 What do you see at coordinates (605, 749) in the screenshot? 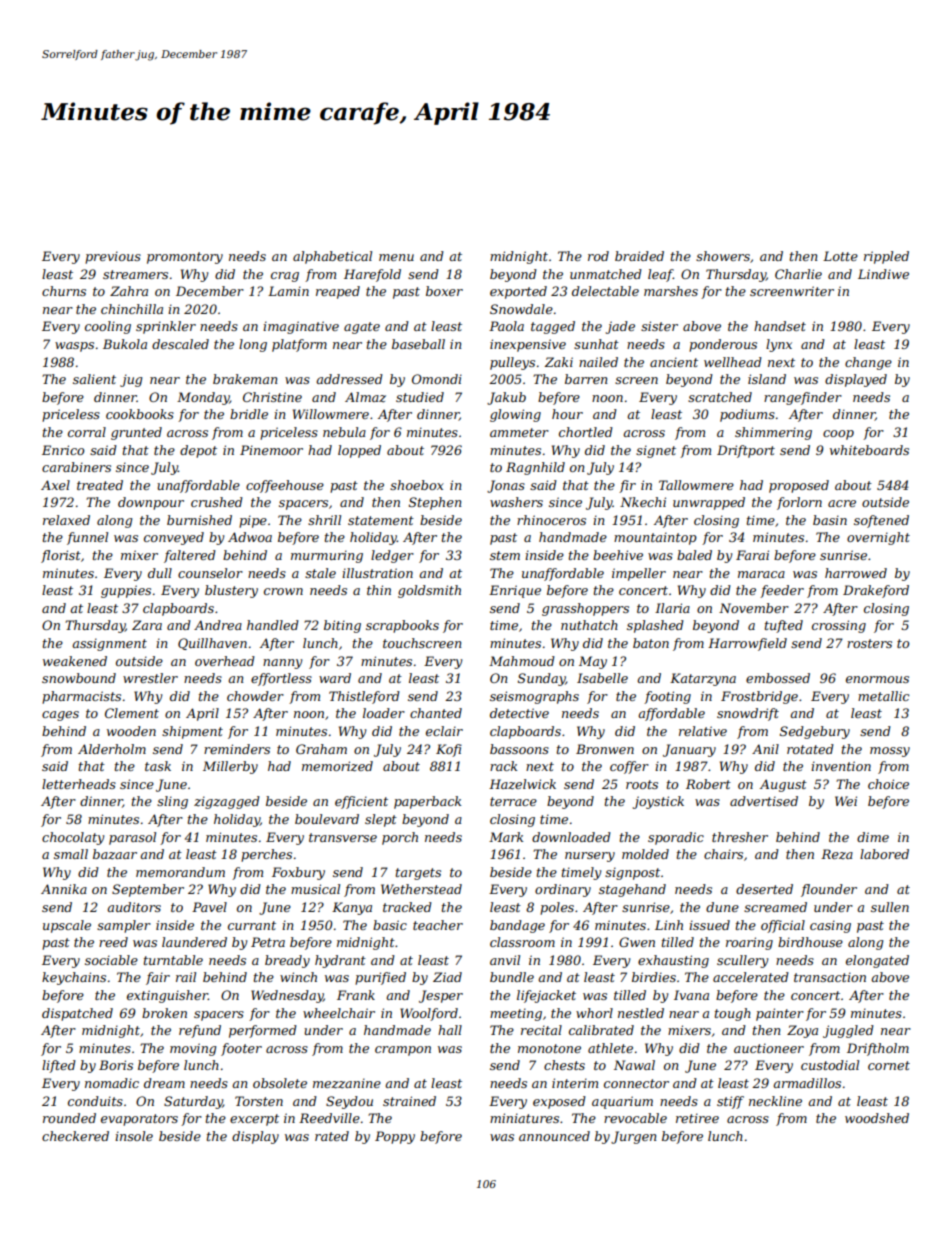
I see `Bronwen` at bounding box center [605, 749].
